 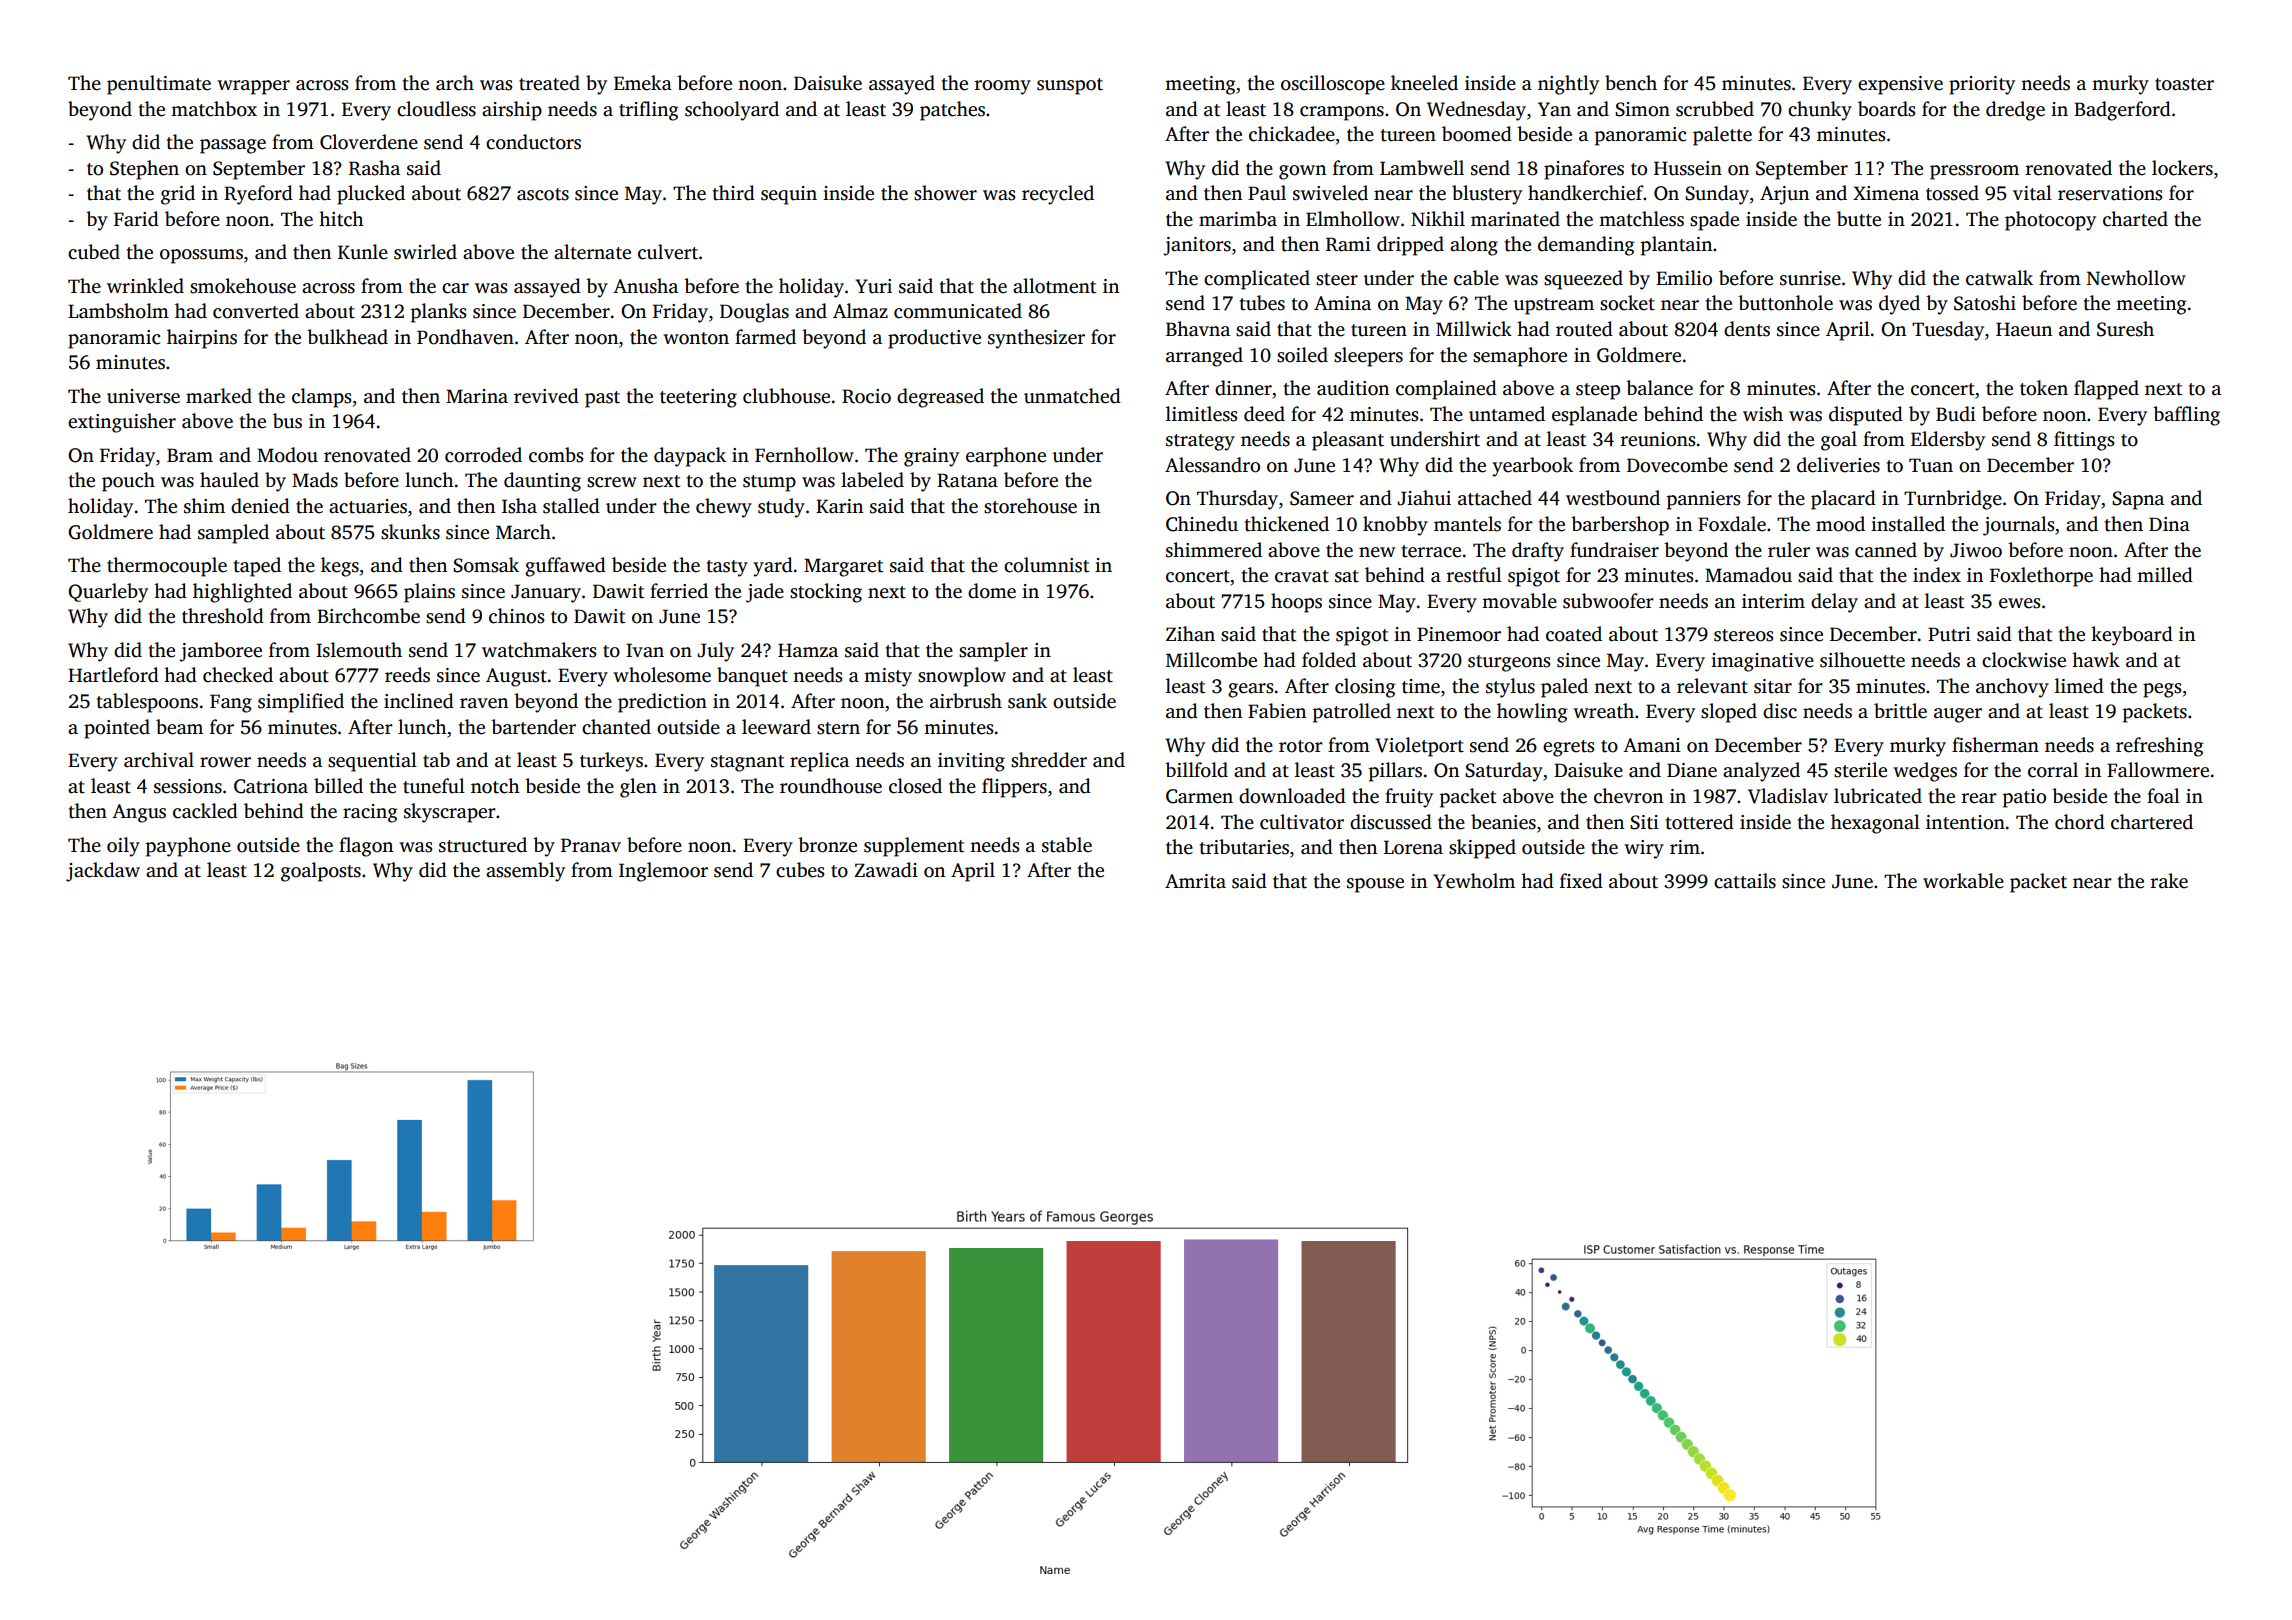 I want to click on Fernhollow, so click(x=804, y=455).
